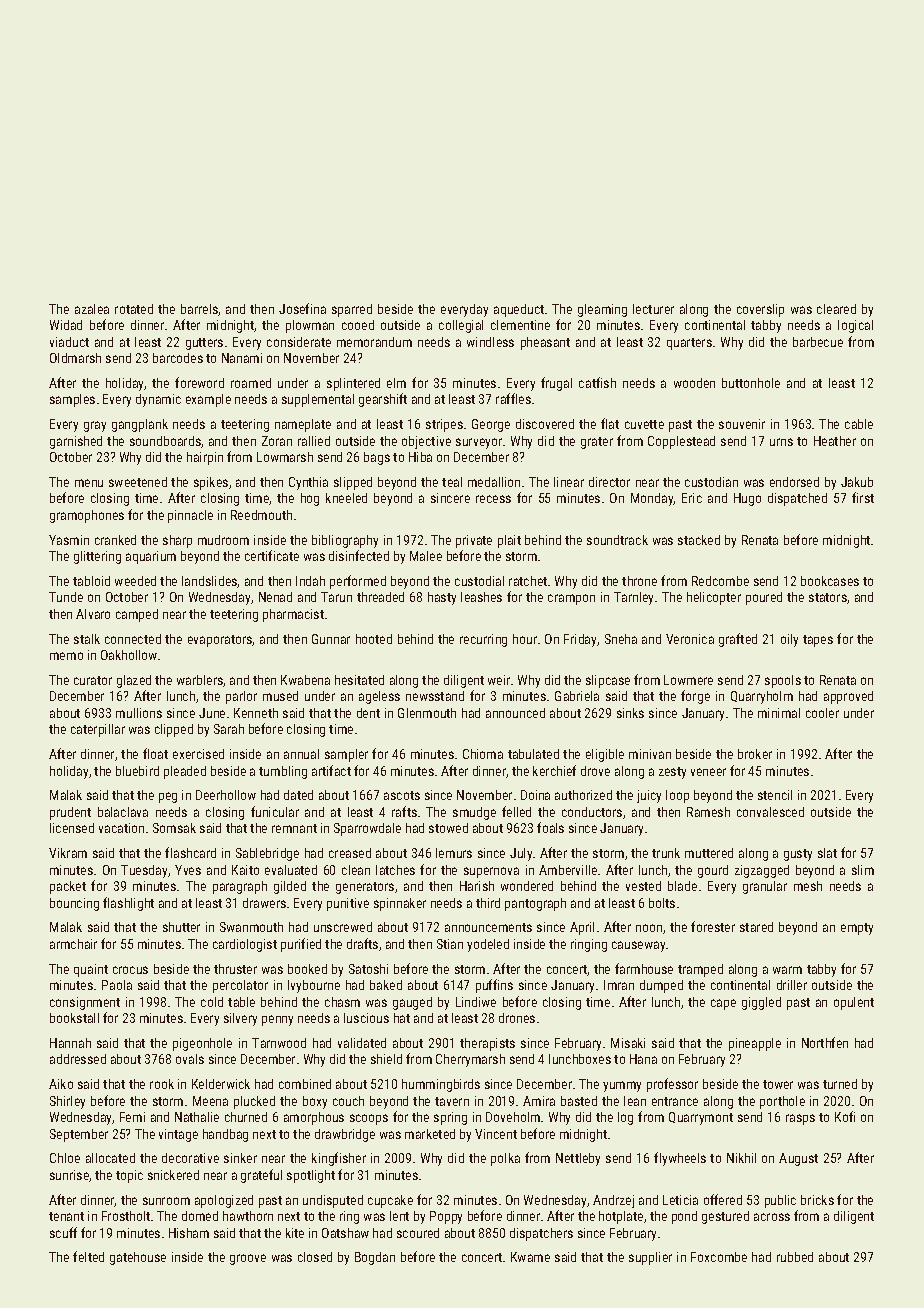 This image has height=1308, width=924. Describe the element at coordinates (386, 1059) in the image. I see `shield` at that location.
